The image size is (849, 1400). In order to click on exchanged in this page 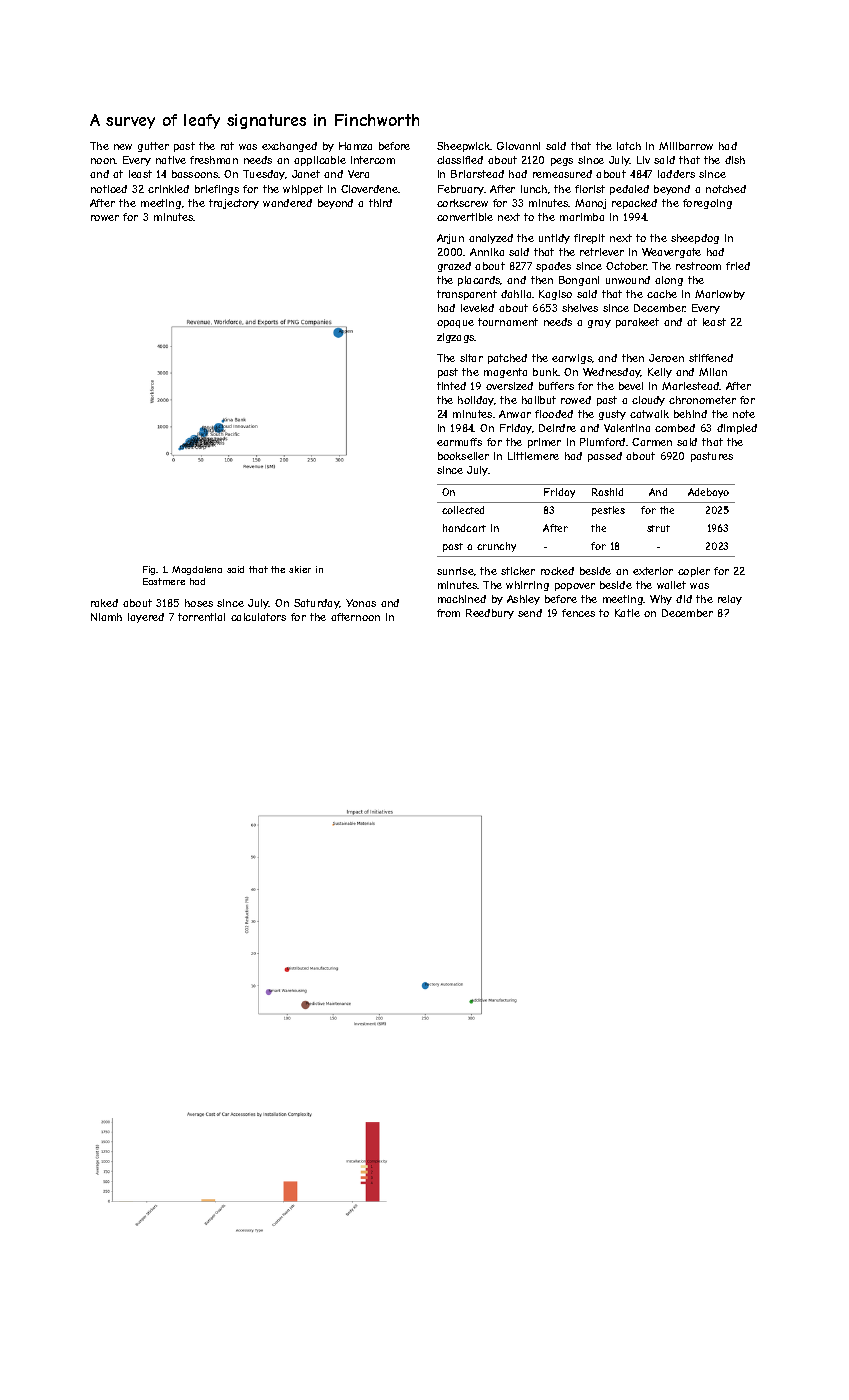, I will do `click(289, 147)`.
